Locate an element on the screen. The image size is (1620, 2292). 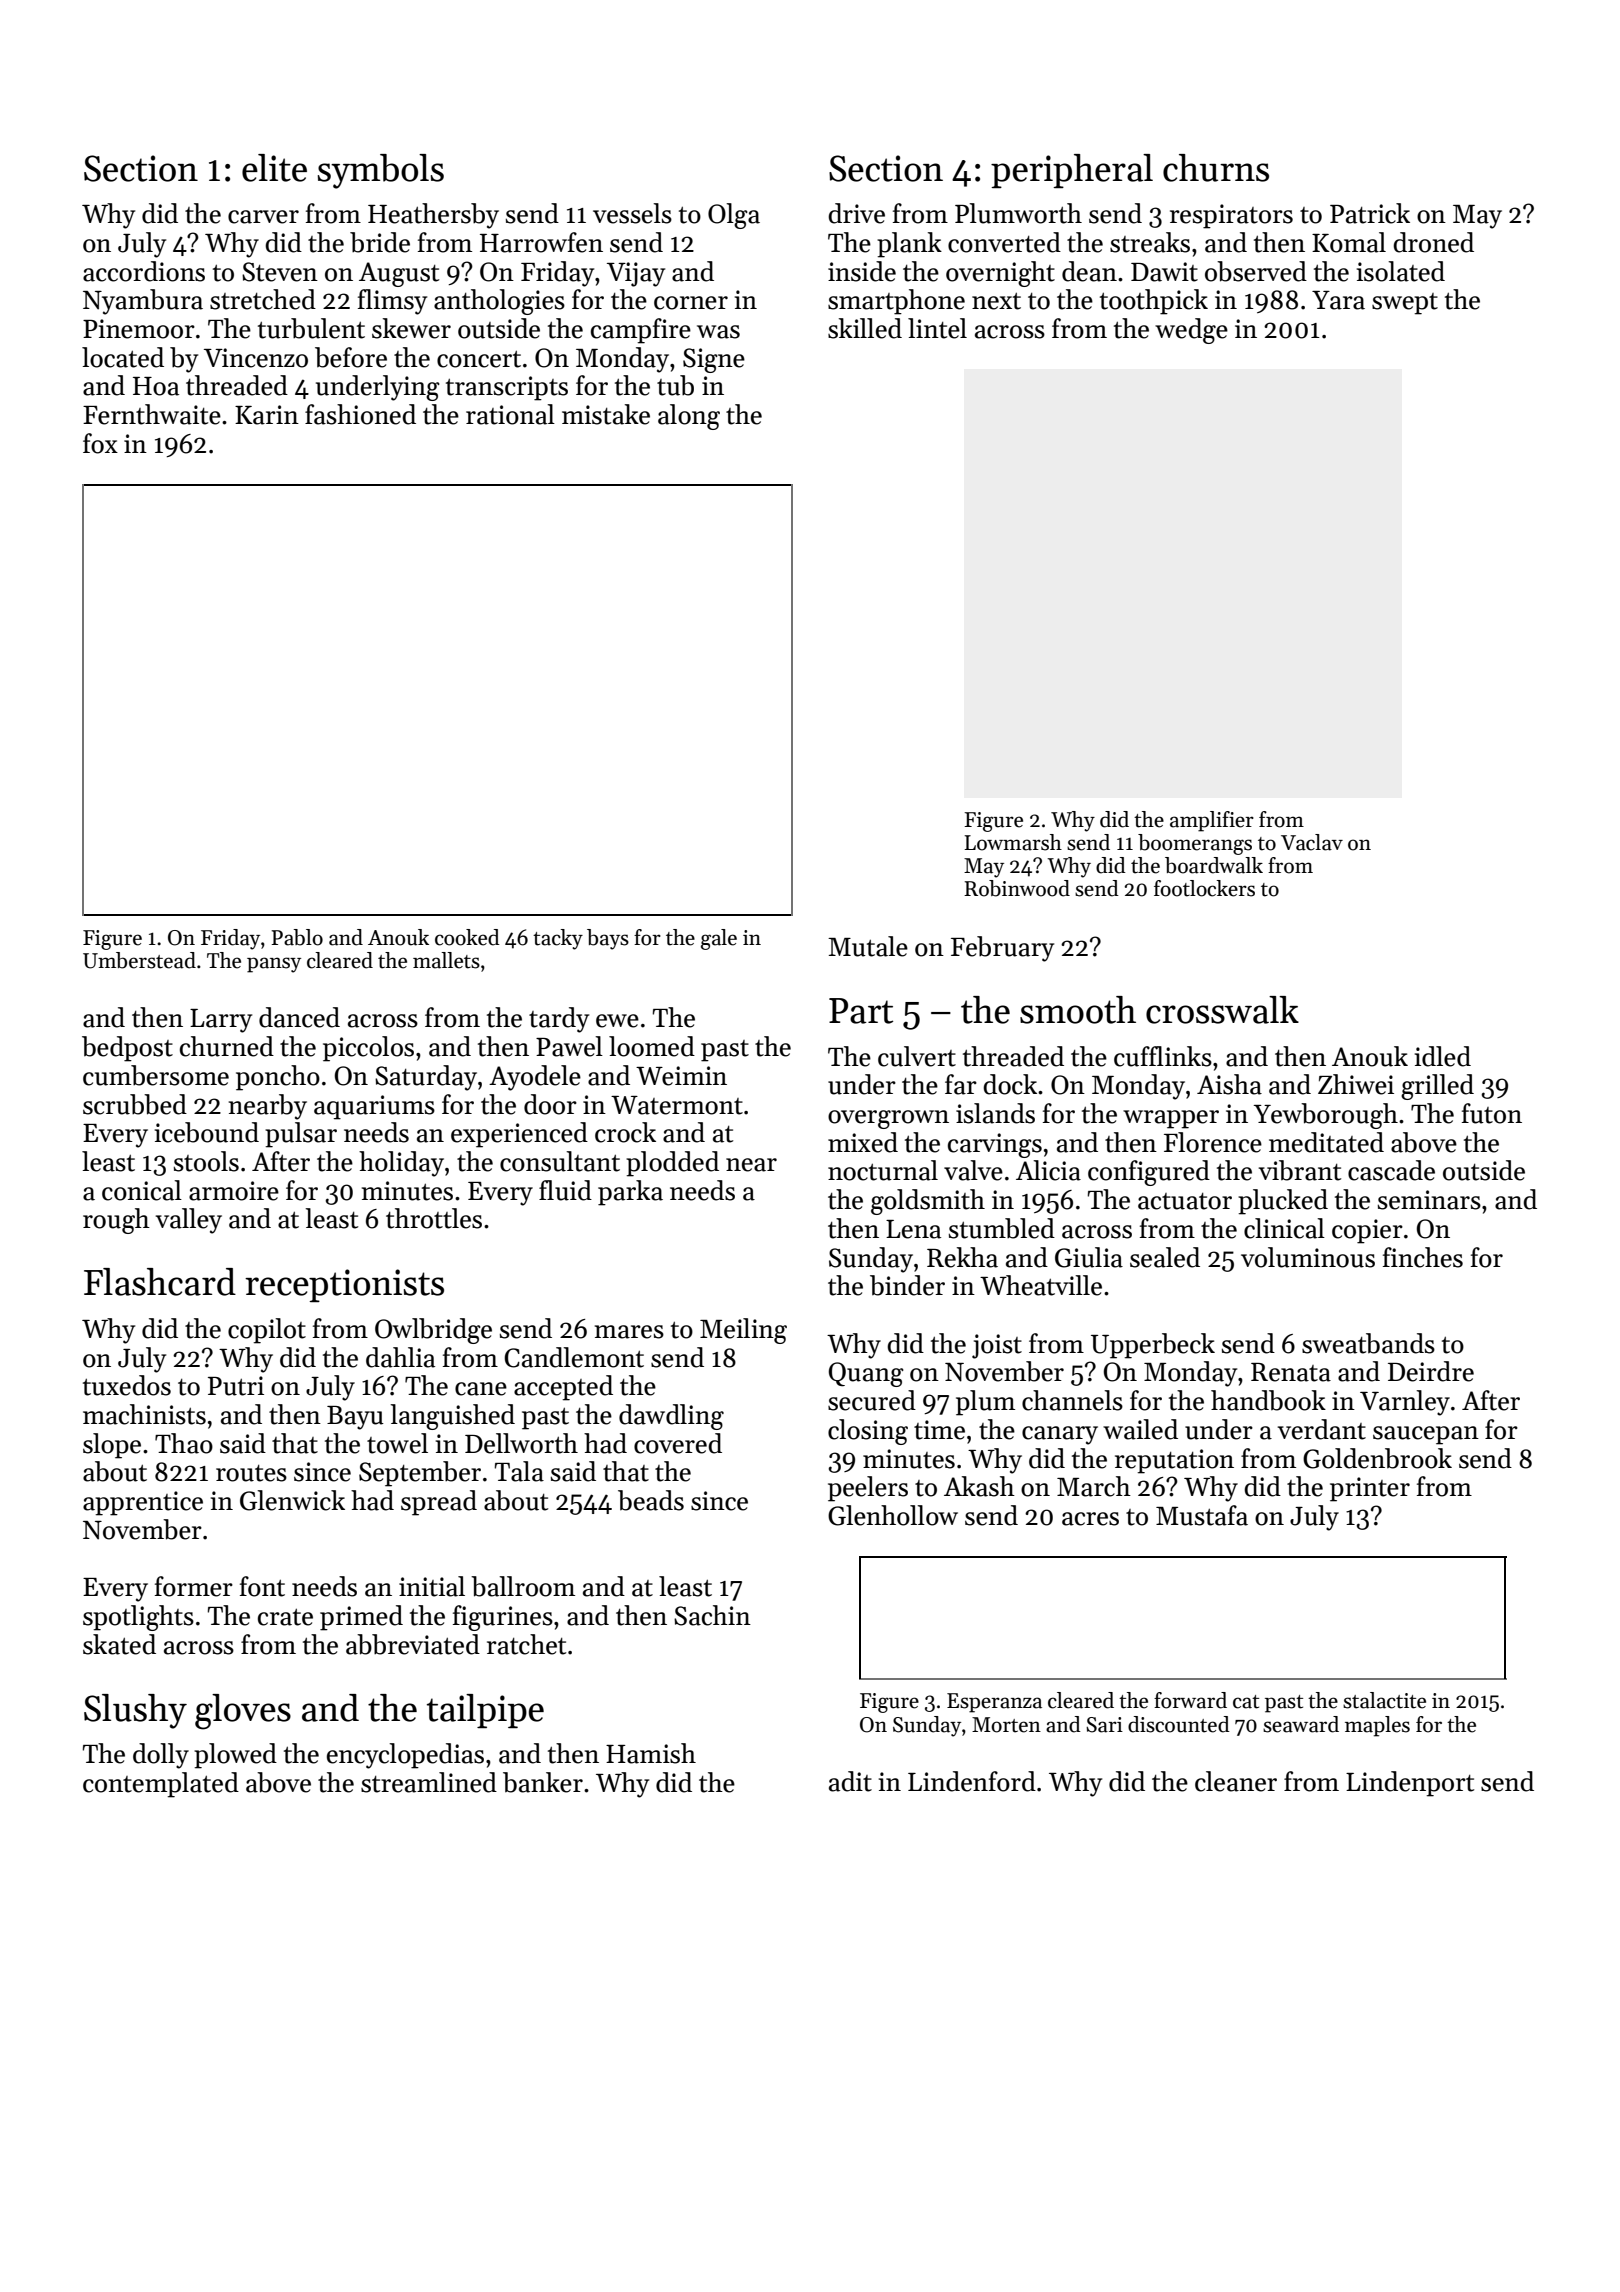
bedpost is located at coordinates (127, 1049).
